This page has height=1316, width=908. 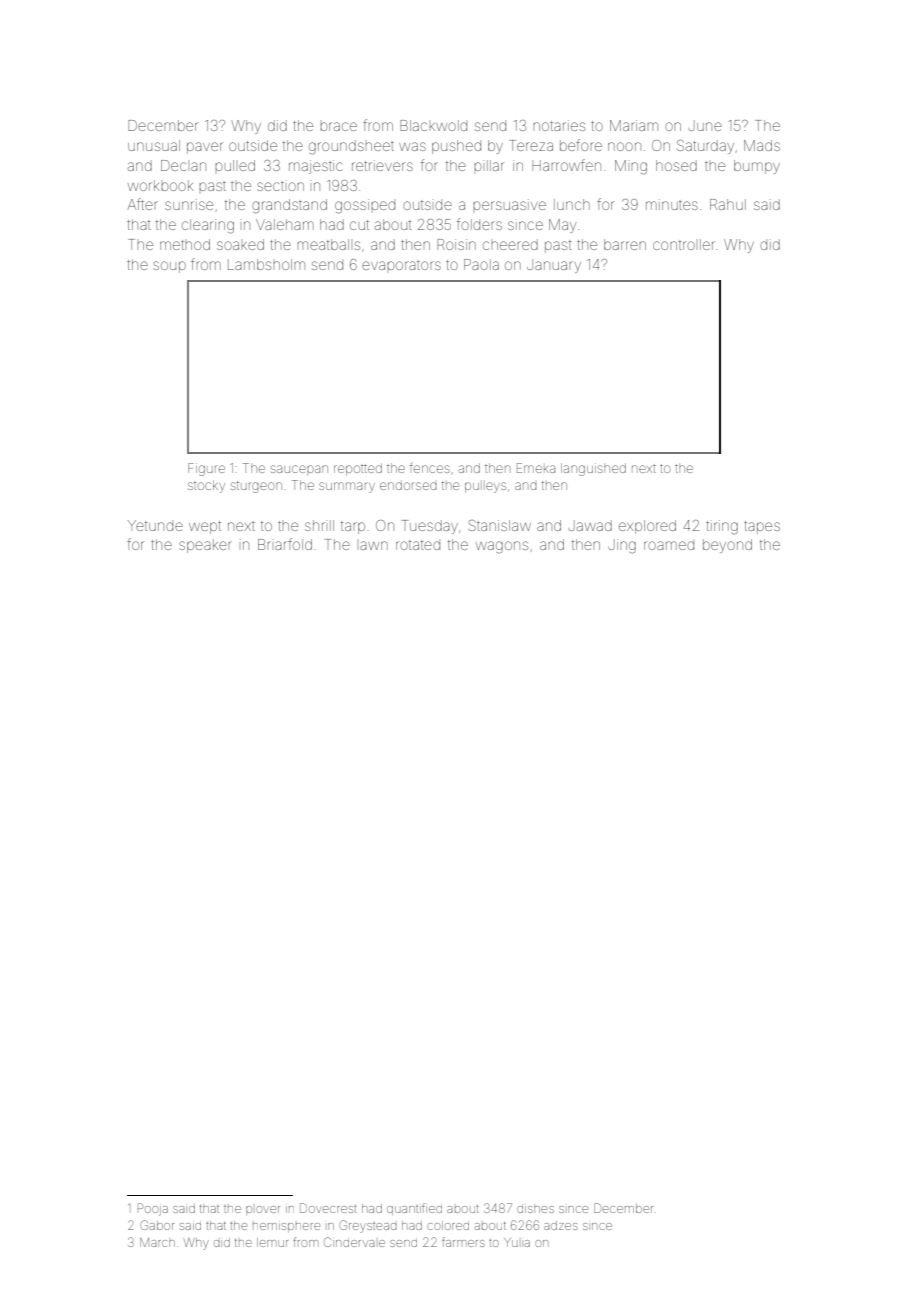 I want to click on lemur, so click(x=272, y=1242).
